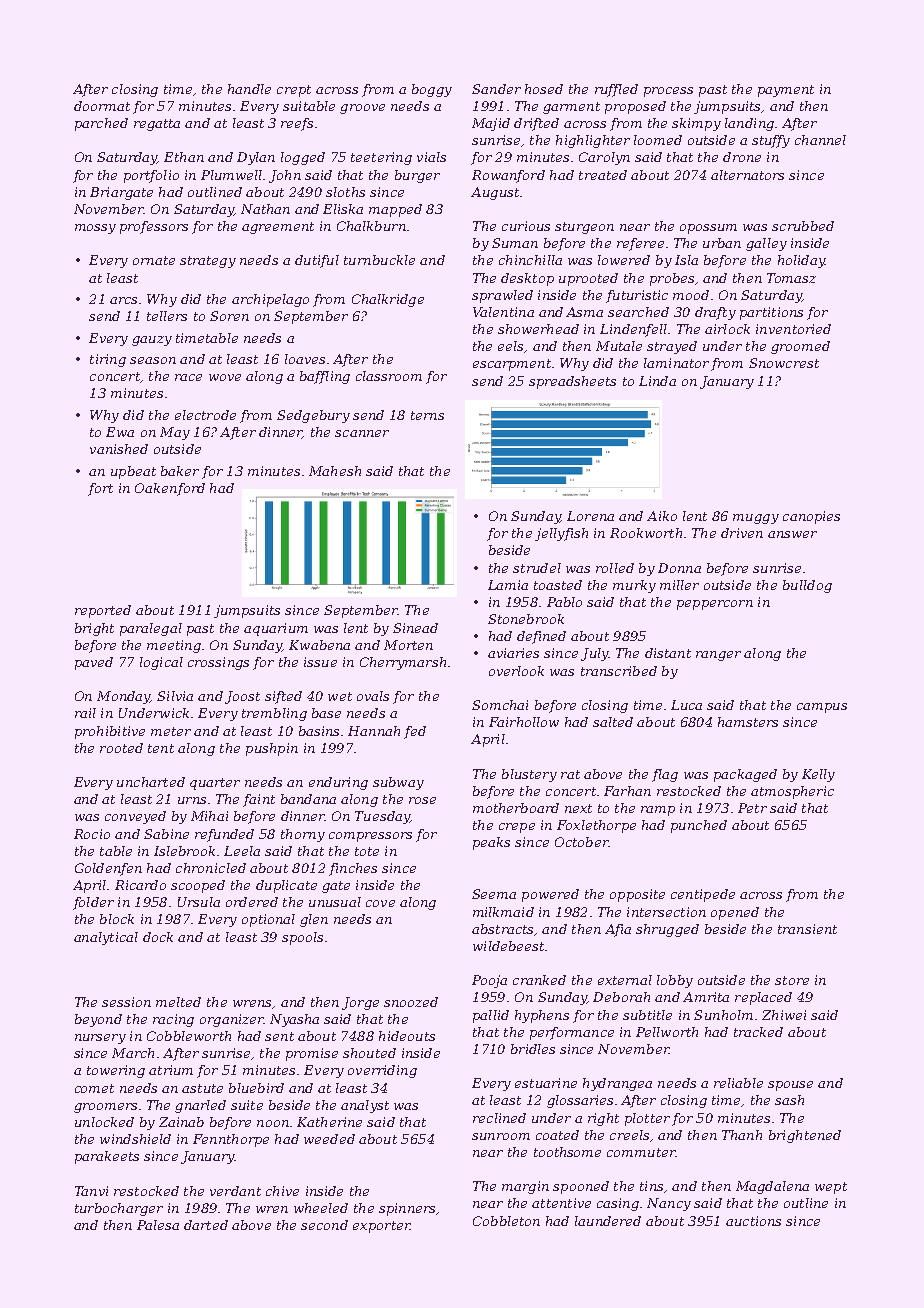  Describe the element at coordinates (105, 1108) in the screenshot. I see `groomers` at that location.
